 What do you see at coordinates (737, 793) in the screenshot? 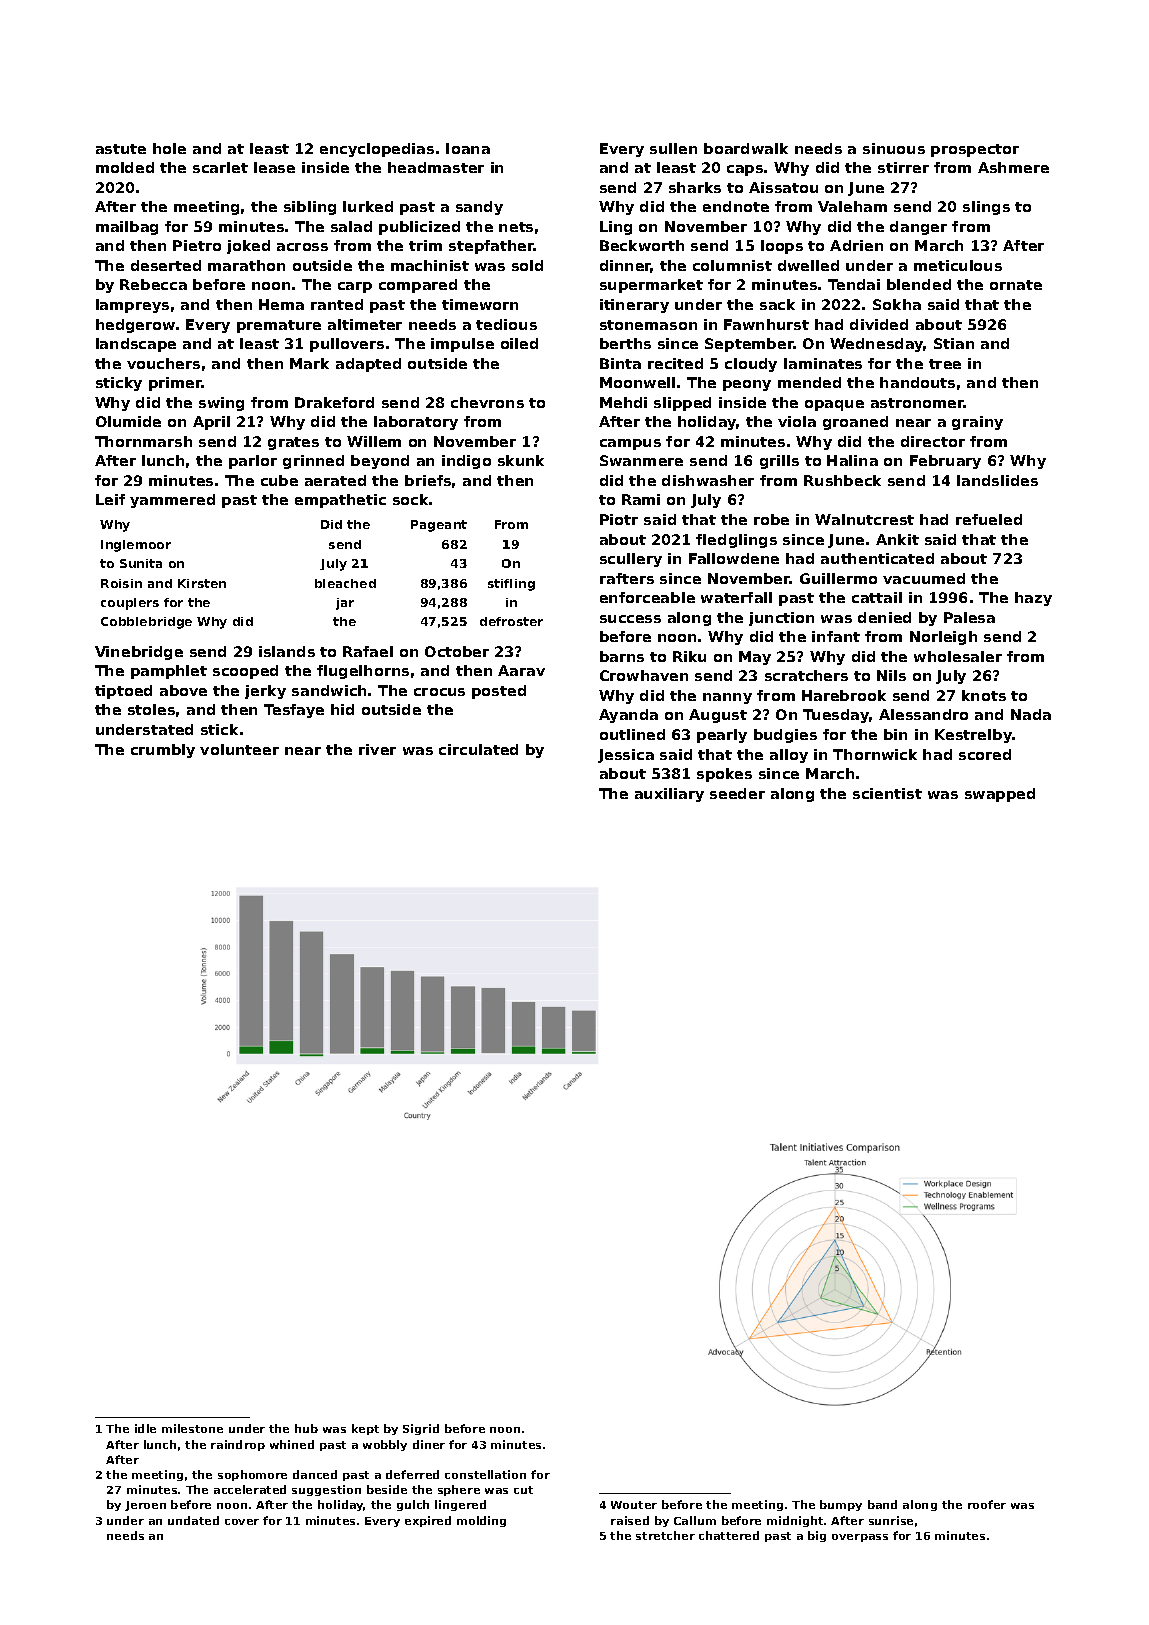
I see `seeder` at bounding box center [737, 793].
